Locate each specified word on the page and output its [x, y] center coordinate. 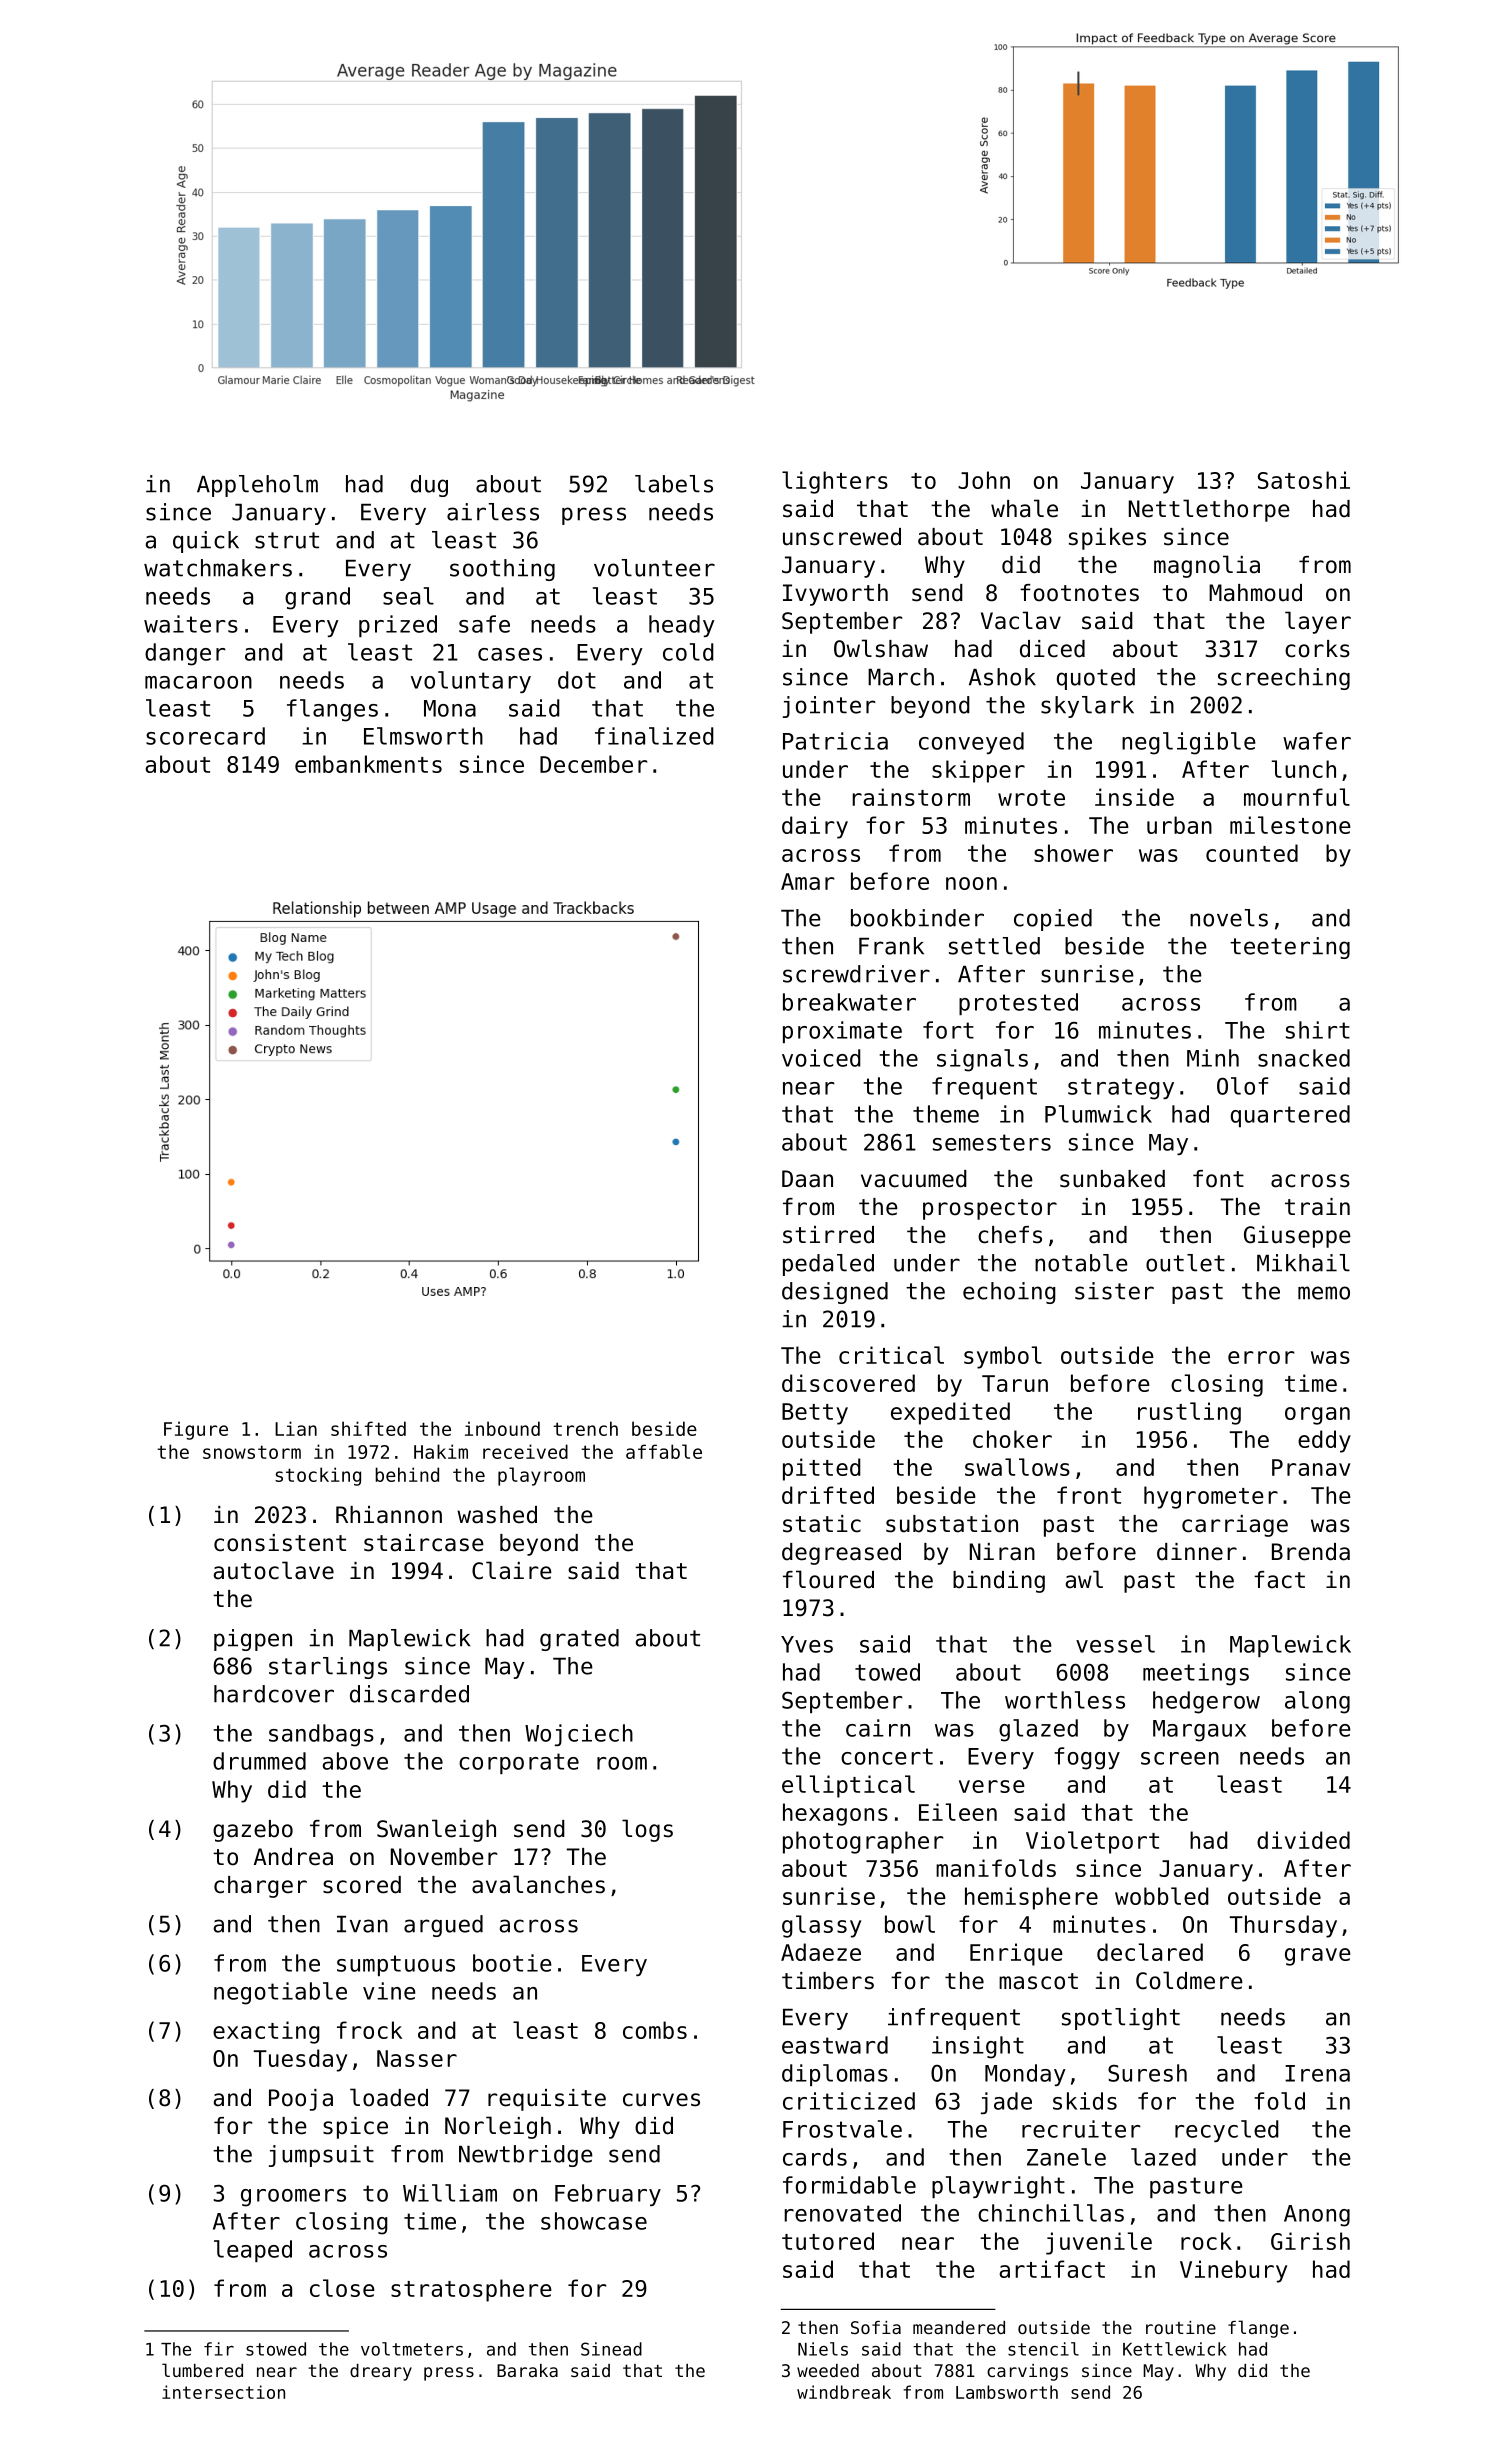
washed [497, 1515]
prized [398, 626]
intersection [223, 2392]
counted [1252, 853]
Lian [296, 1428]
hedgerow [1206, 1702]
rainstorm [911, 797]
